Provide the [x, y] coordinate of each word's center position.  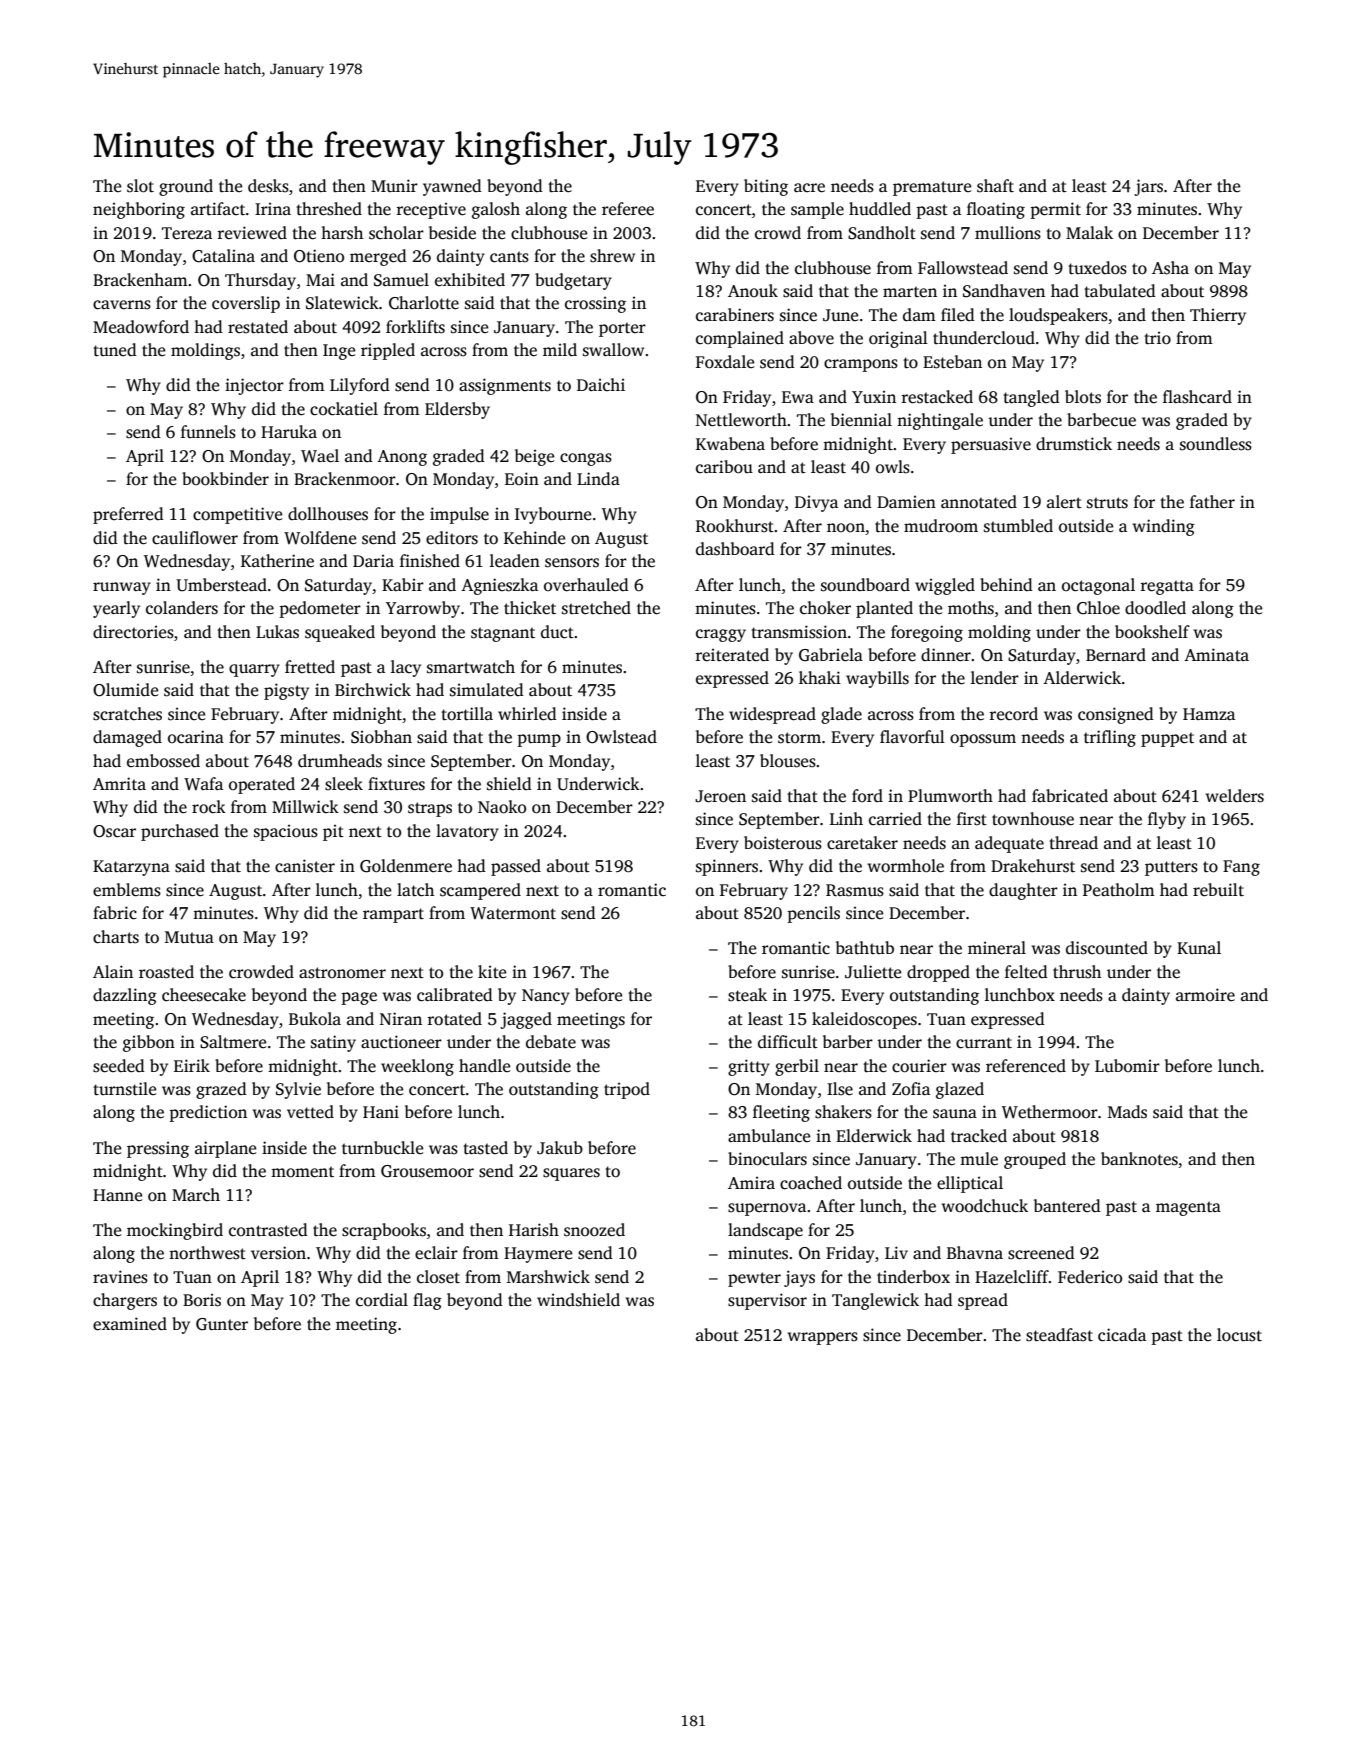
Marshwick [548, 1277]
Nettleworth [741, 420]
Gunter [222, 1324]
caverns [122, 305]
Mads [1127, 1112]
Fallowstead [963, 268]
